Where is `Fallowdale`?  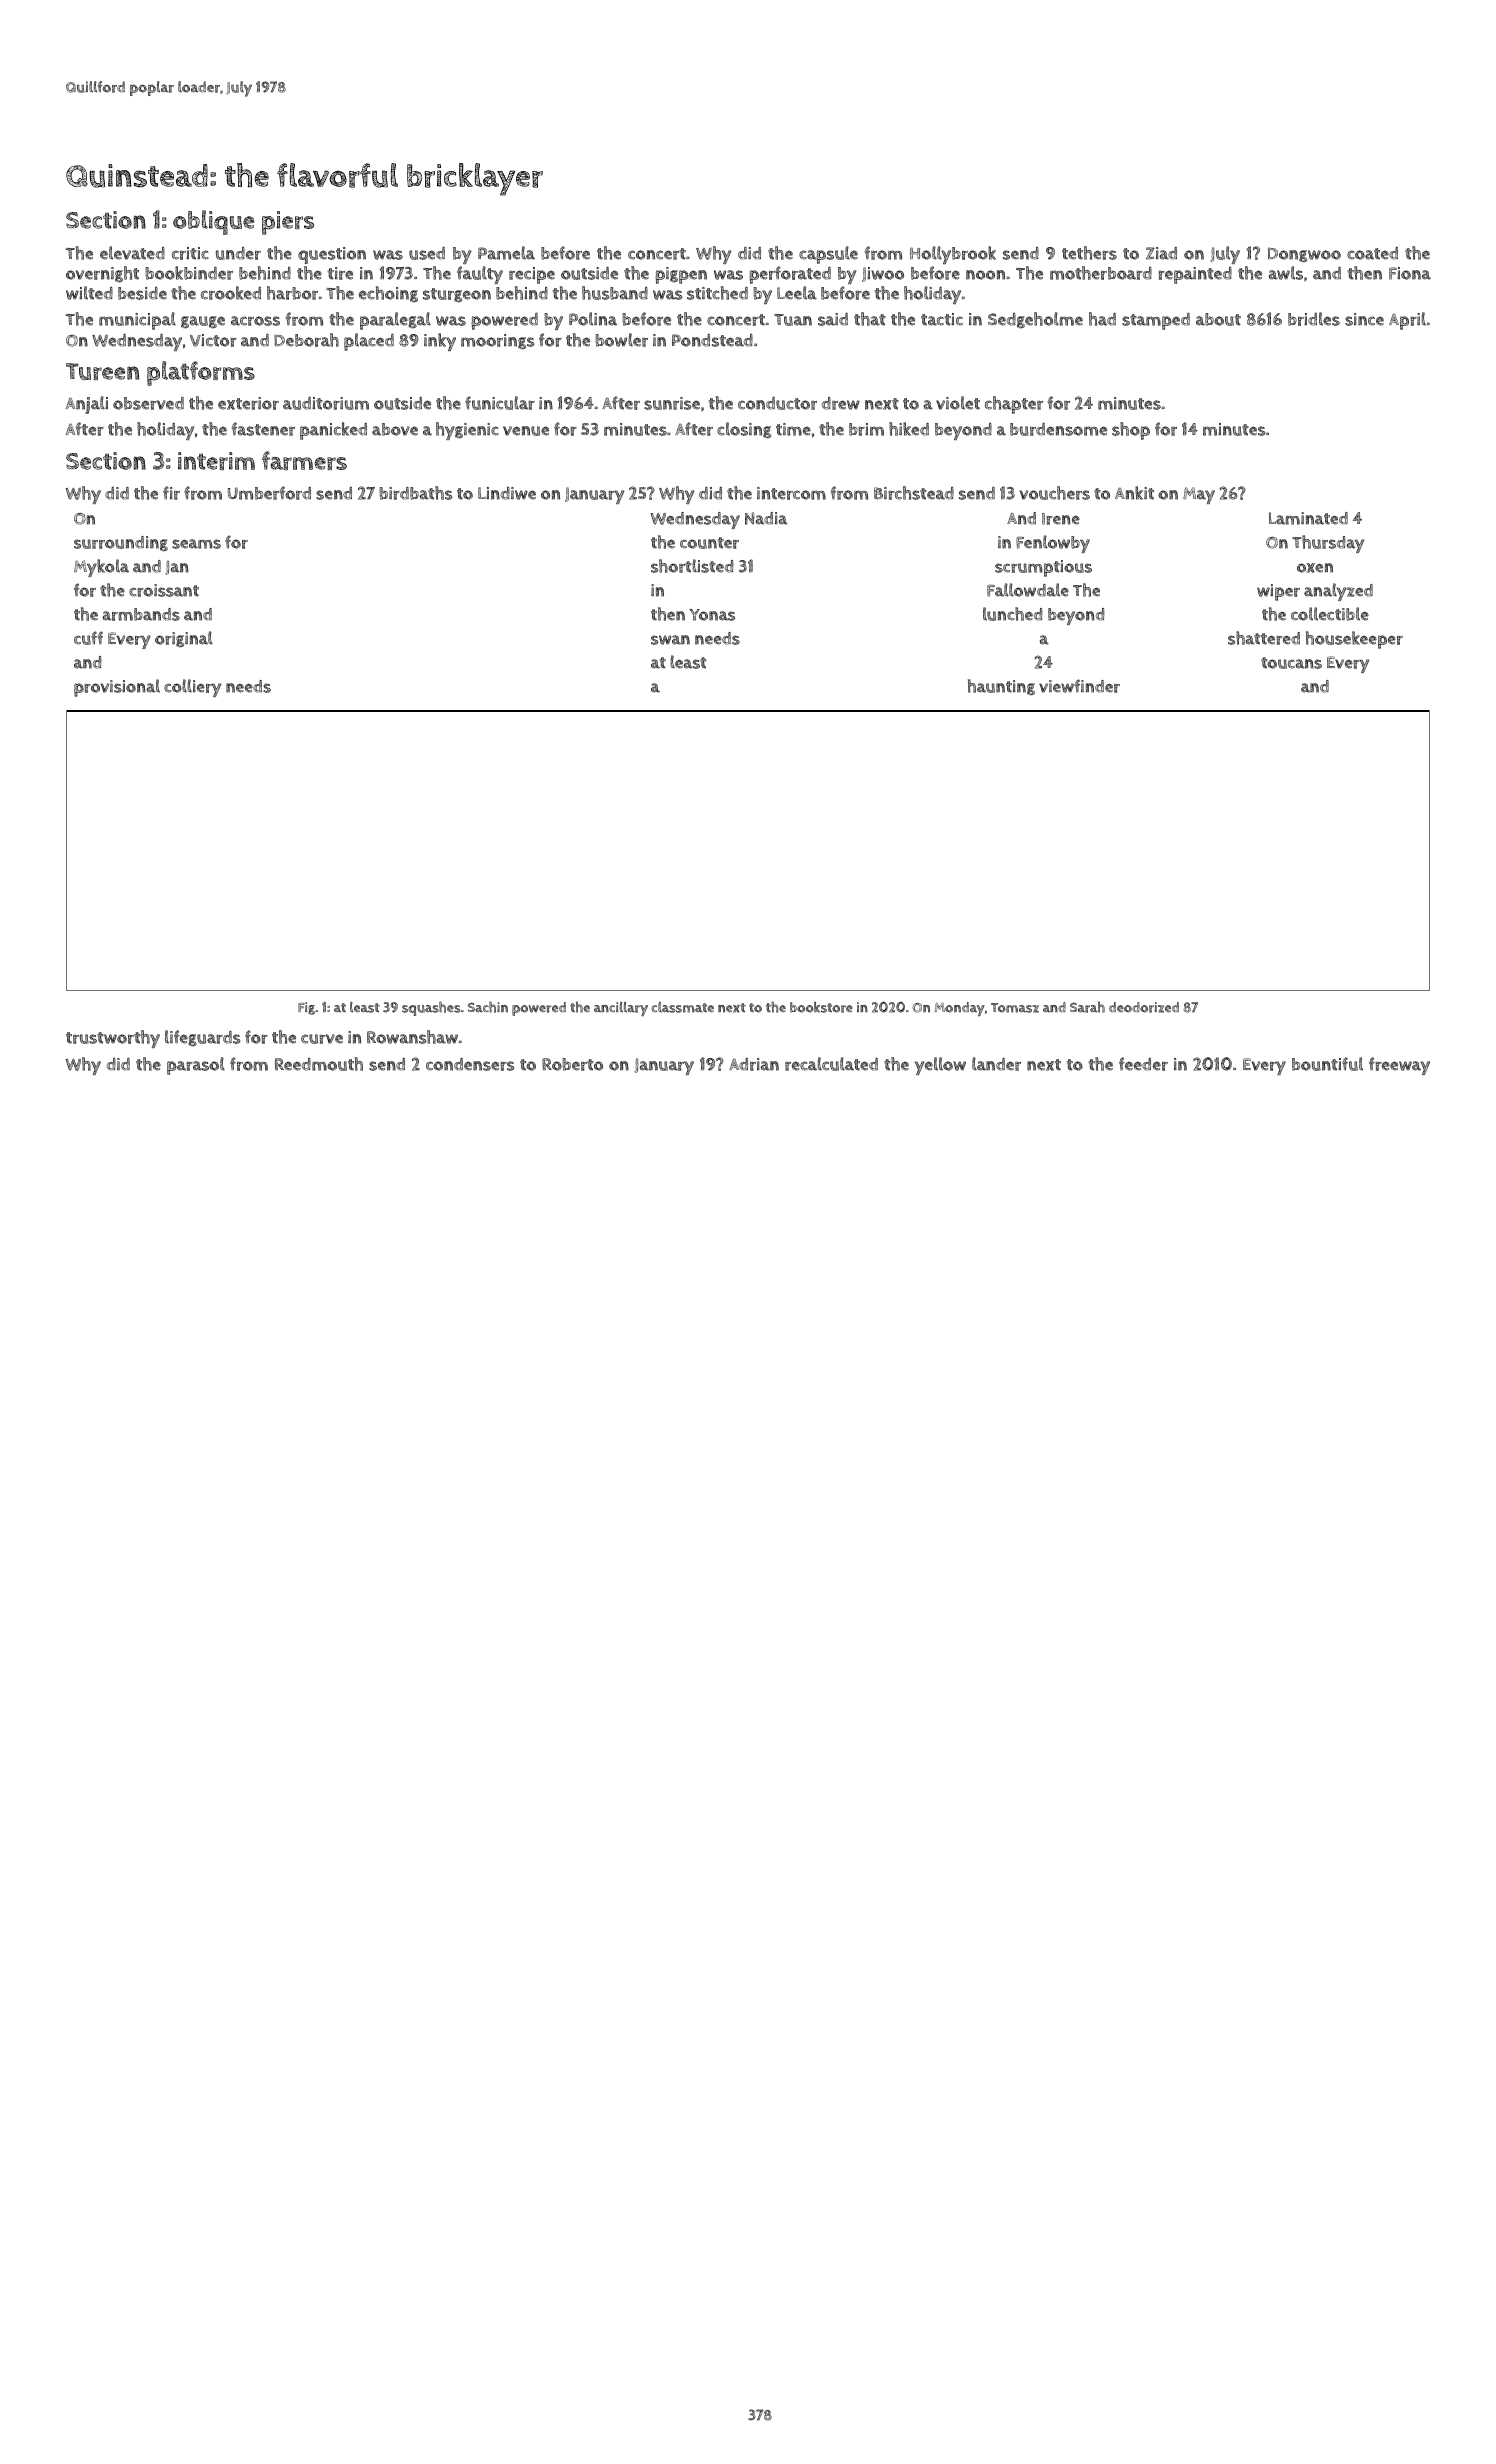 Fallowdale is located at coordinates (1028, 590).
